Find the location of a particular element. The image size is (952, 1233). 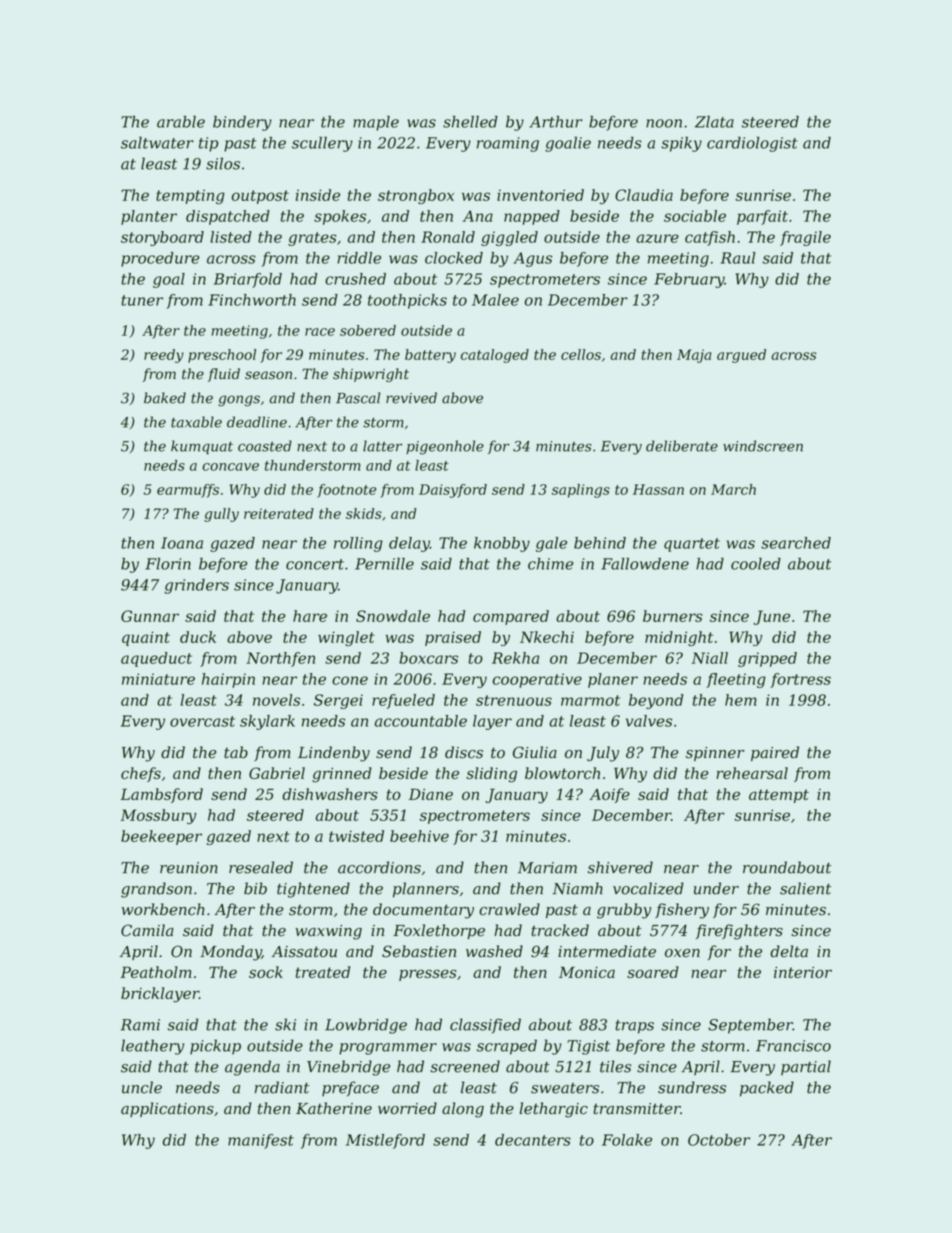

manifest is located at coordinates (261, 1141).
